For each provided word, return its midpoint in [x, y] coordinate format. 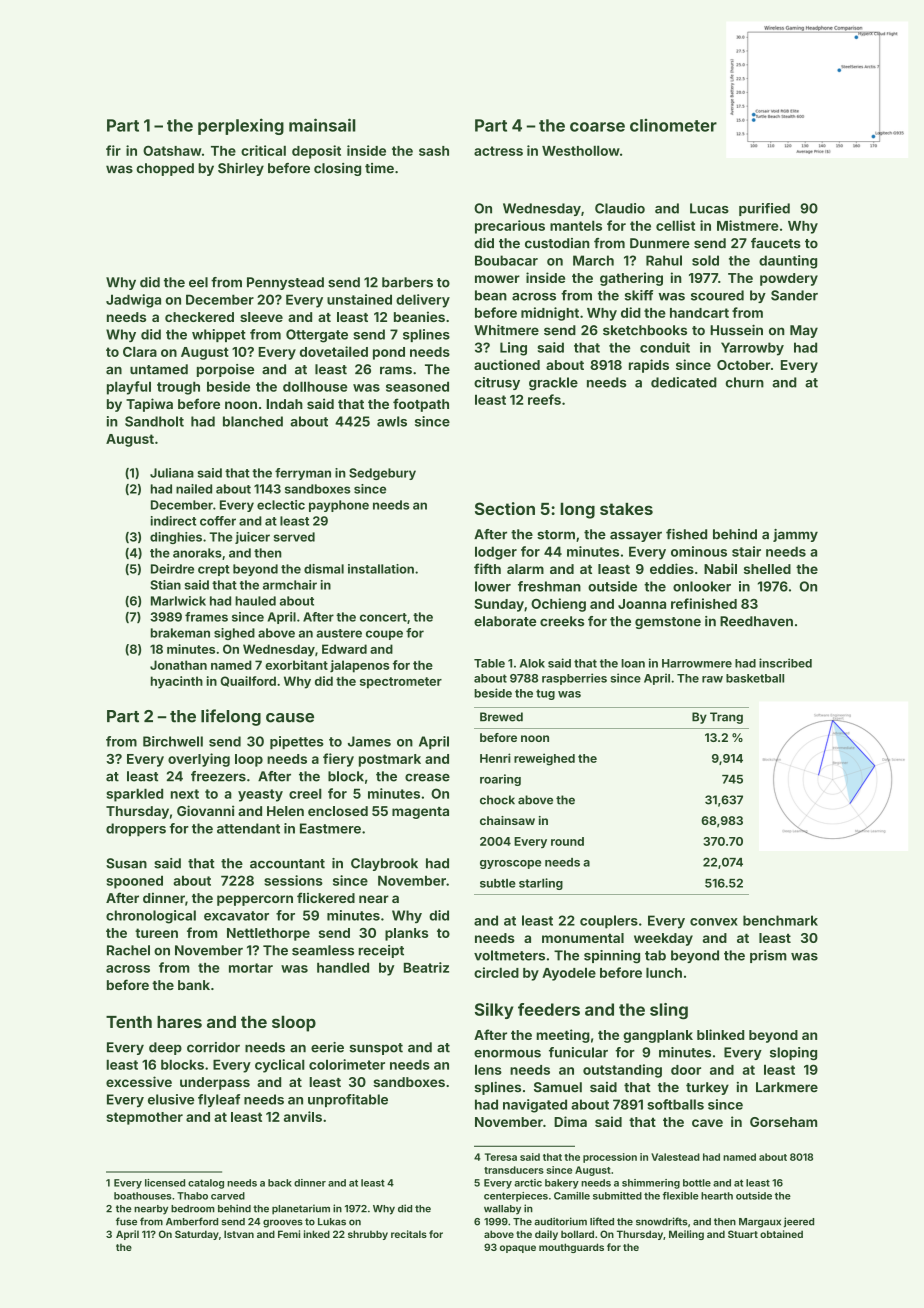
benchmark [780, 920]
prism [768, 956]
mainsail [322, 125]
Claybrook [384, 864]
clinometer [673, 125]
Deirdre [172, 569]
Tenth [129, 1022]
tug [545, 694]
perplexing [241, 126]
